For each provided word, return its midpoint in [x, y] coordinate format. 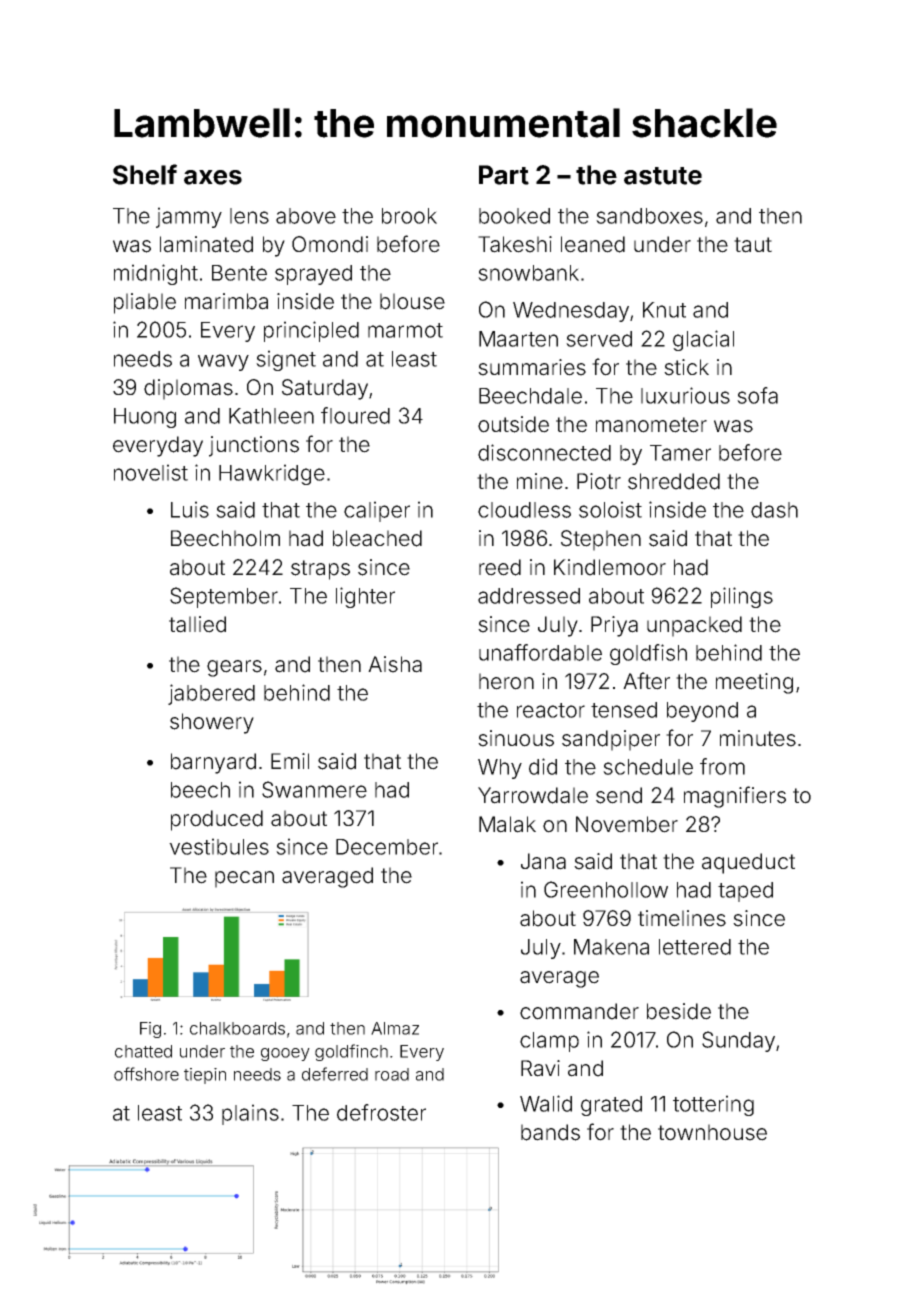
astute [663, 176]
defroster [381, 1112]
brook [409, 216]
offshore [146, 1074]
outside [513, 424]
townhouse [712, 1132]
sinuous [516, 738]
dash [774, 510]
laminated [206, 244]
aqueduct [748, 863]
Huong [145, 418]
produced [217, 820]
